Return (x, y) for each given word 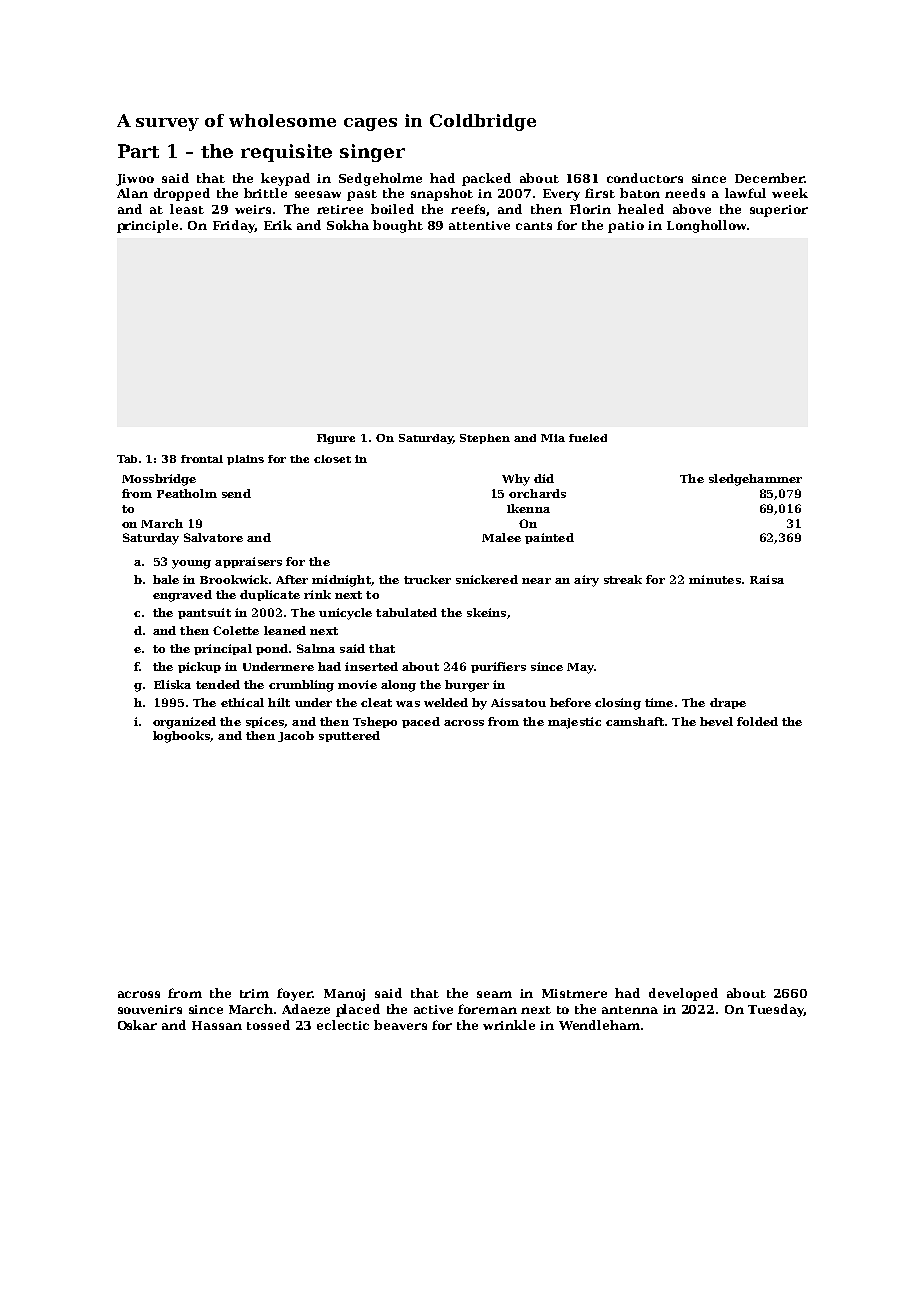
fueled (588, 438)
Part (138, 151)
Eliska (172, 684)
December (769, 178)
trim (254, 993)
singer (372, 153)
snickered (487, 579)
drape (728, 703)
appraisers (248, 562)
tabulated (406, 612)
